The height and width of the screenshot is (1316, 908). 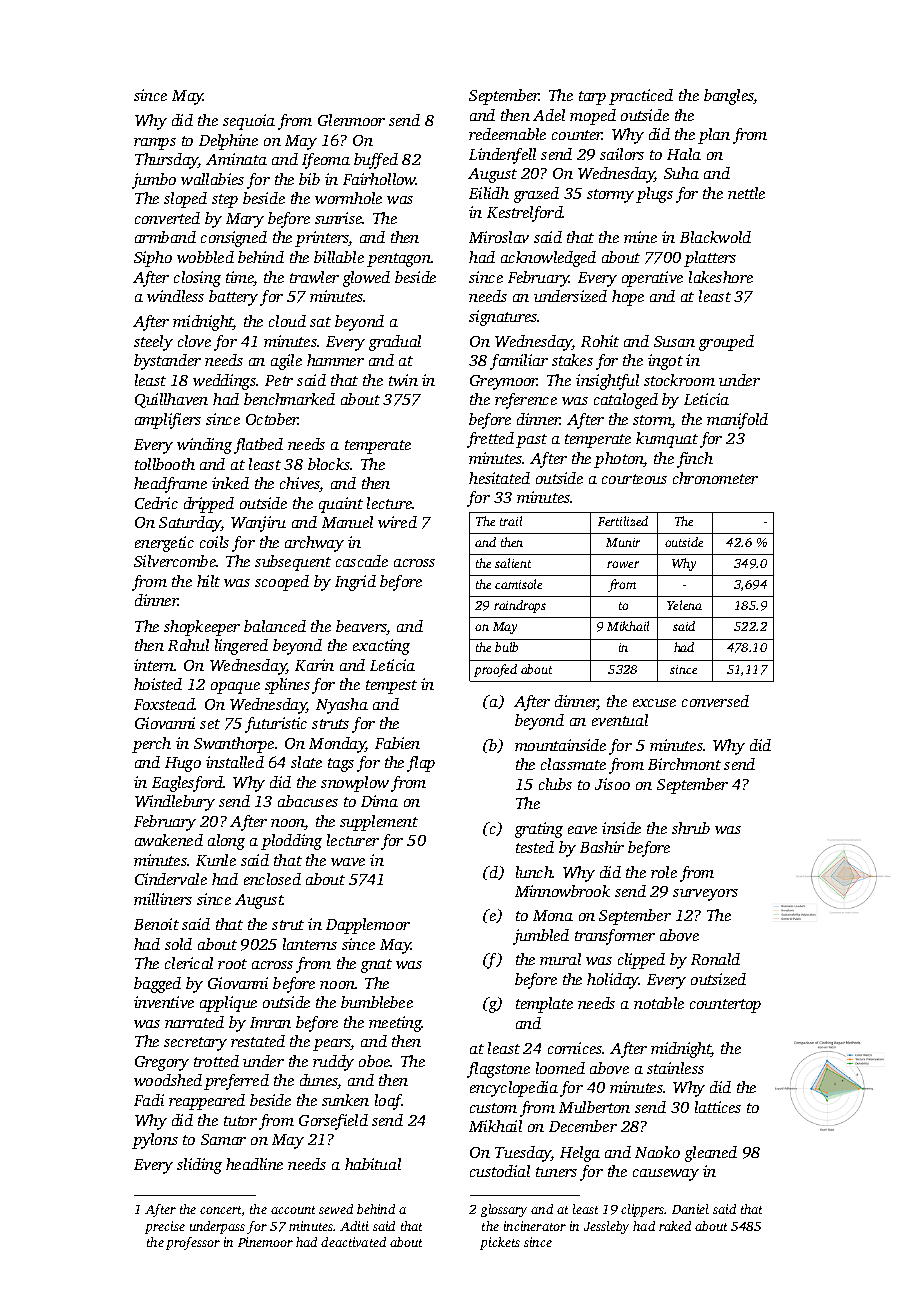 What do you see at coordinates (664, 872) in the screenshot?
I see `role` at bounding box center [664, 872].
